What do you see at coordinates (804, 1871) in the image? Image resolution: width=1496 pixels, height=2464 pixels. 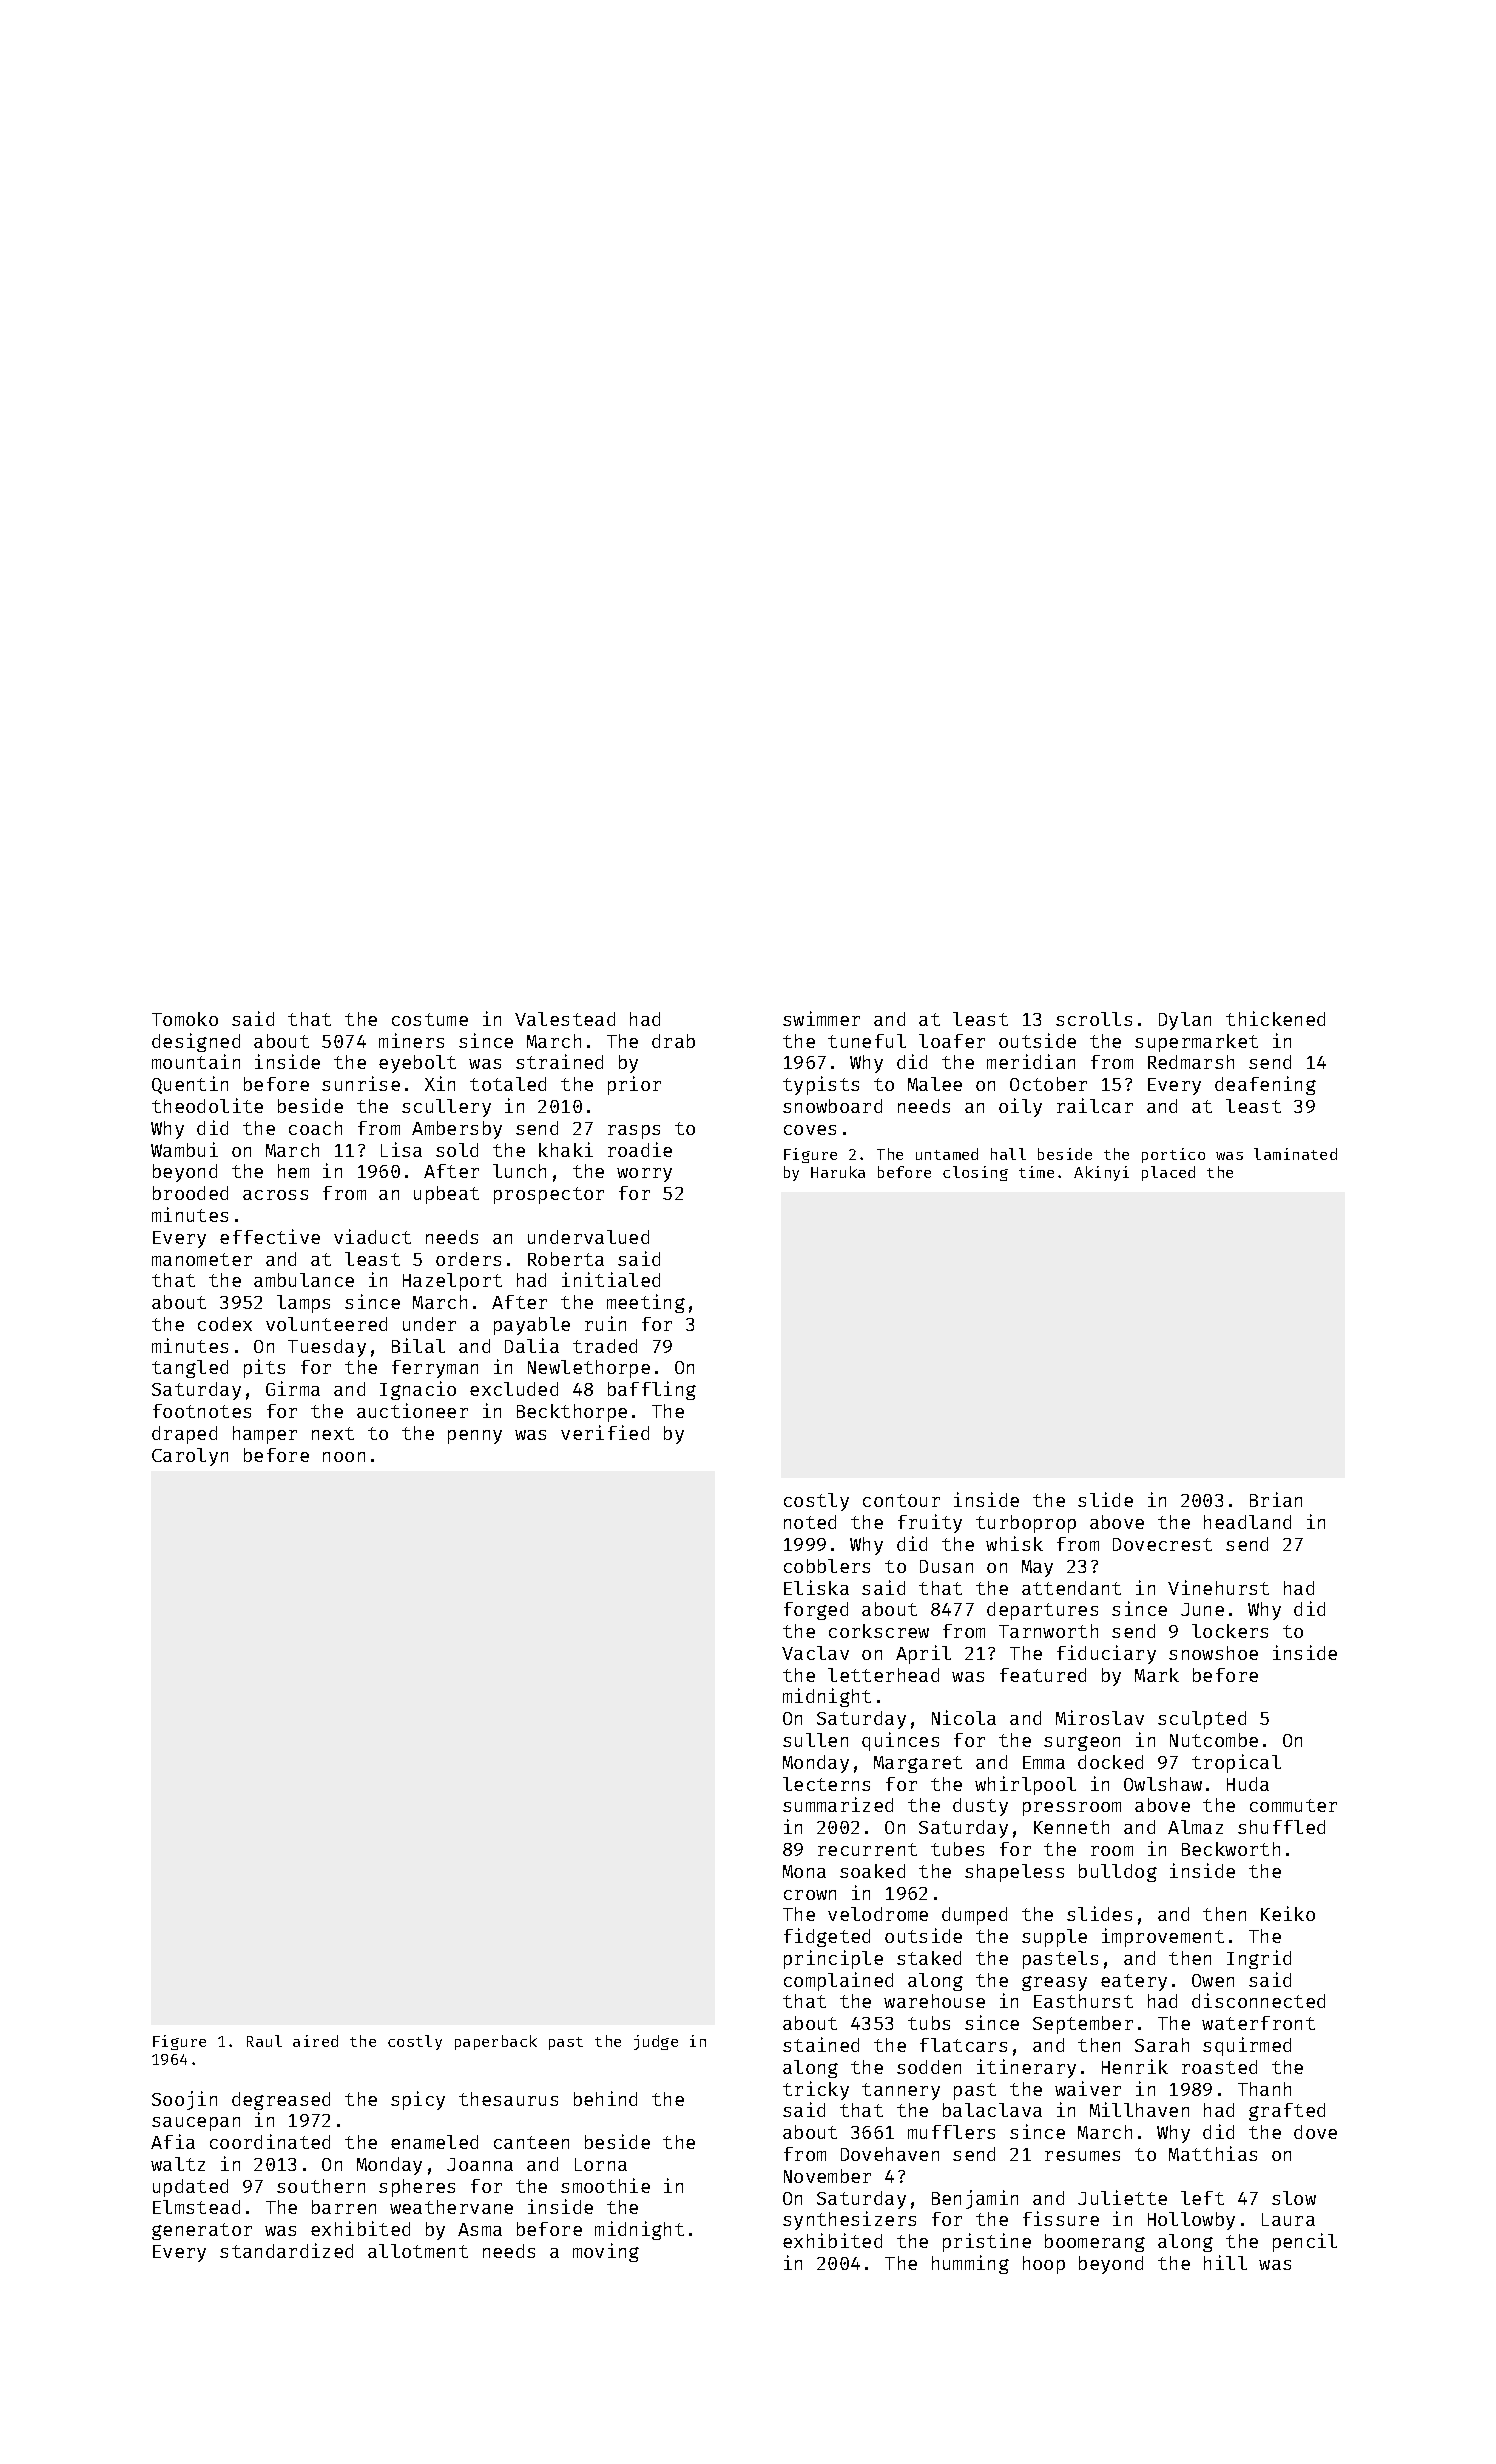 I see `Mona` at bounding box center [804, 1871].
